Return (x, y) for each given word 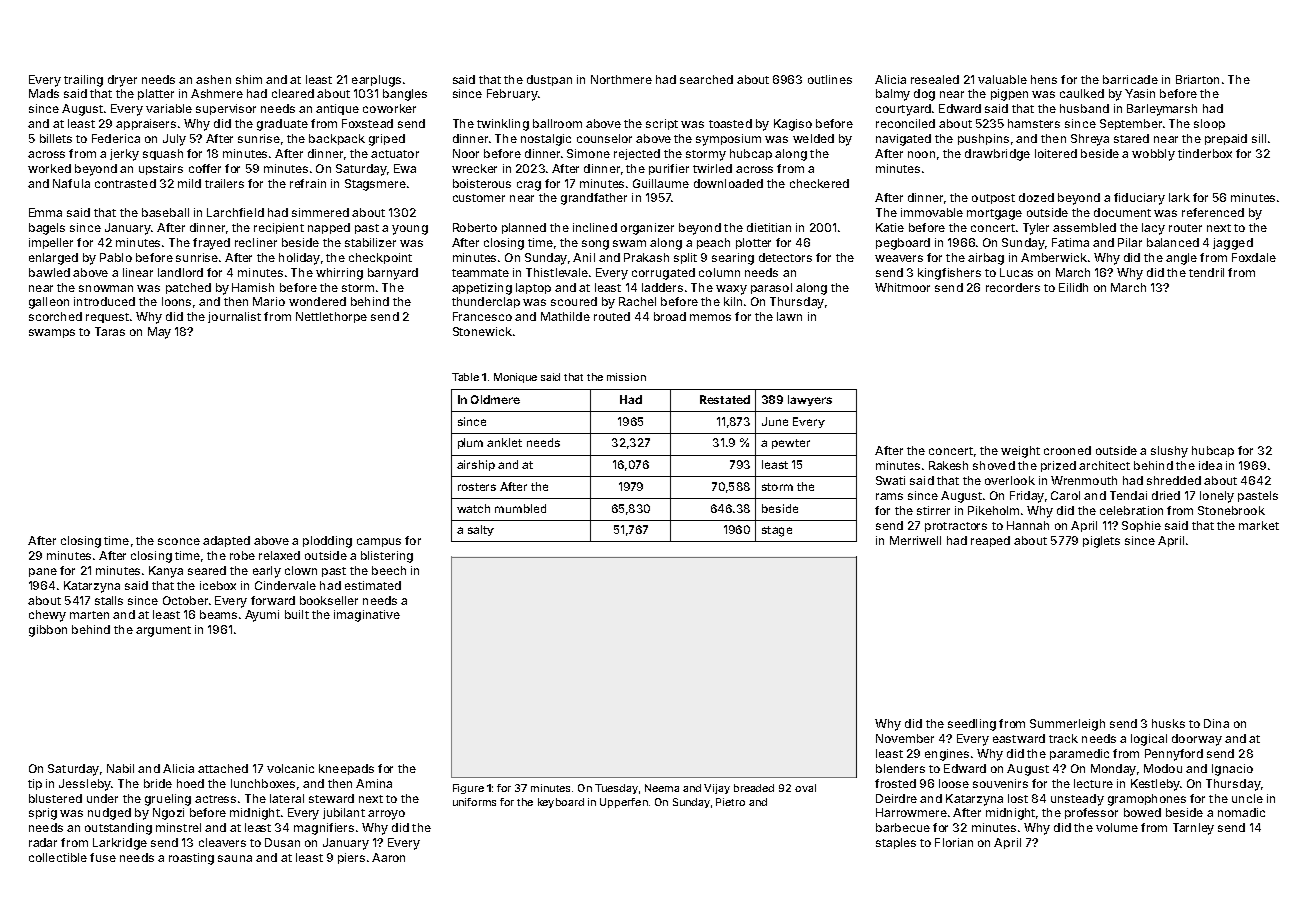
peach (713, 243)
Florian (954, 842)
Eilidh (1073, 287)
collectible (58, 857)
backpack (337, 139)
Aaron (388, 857)
